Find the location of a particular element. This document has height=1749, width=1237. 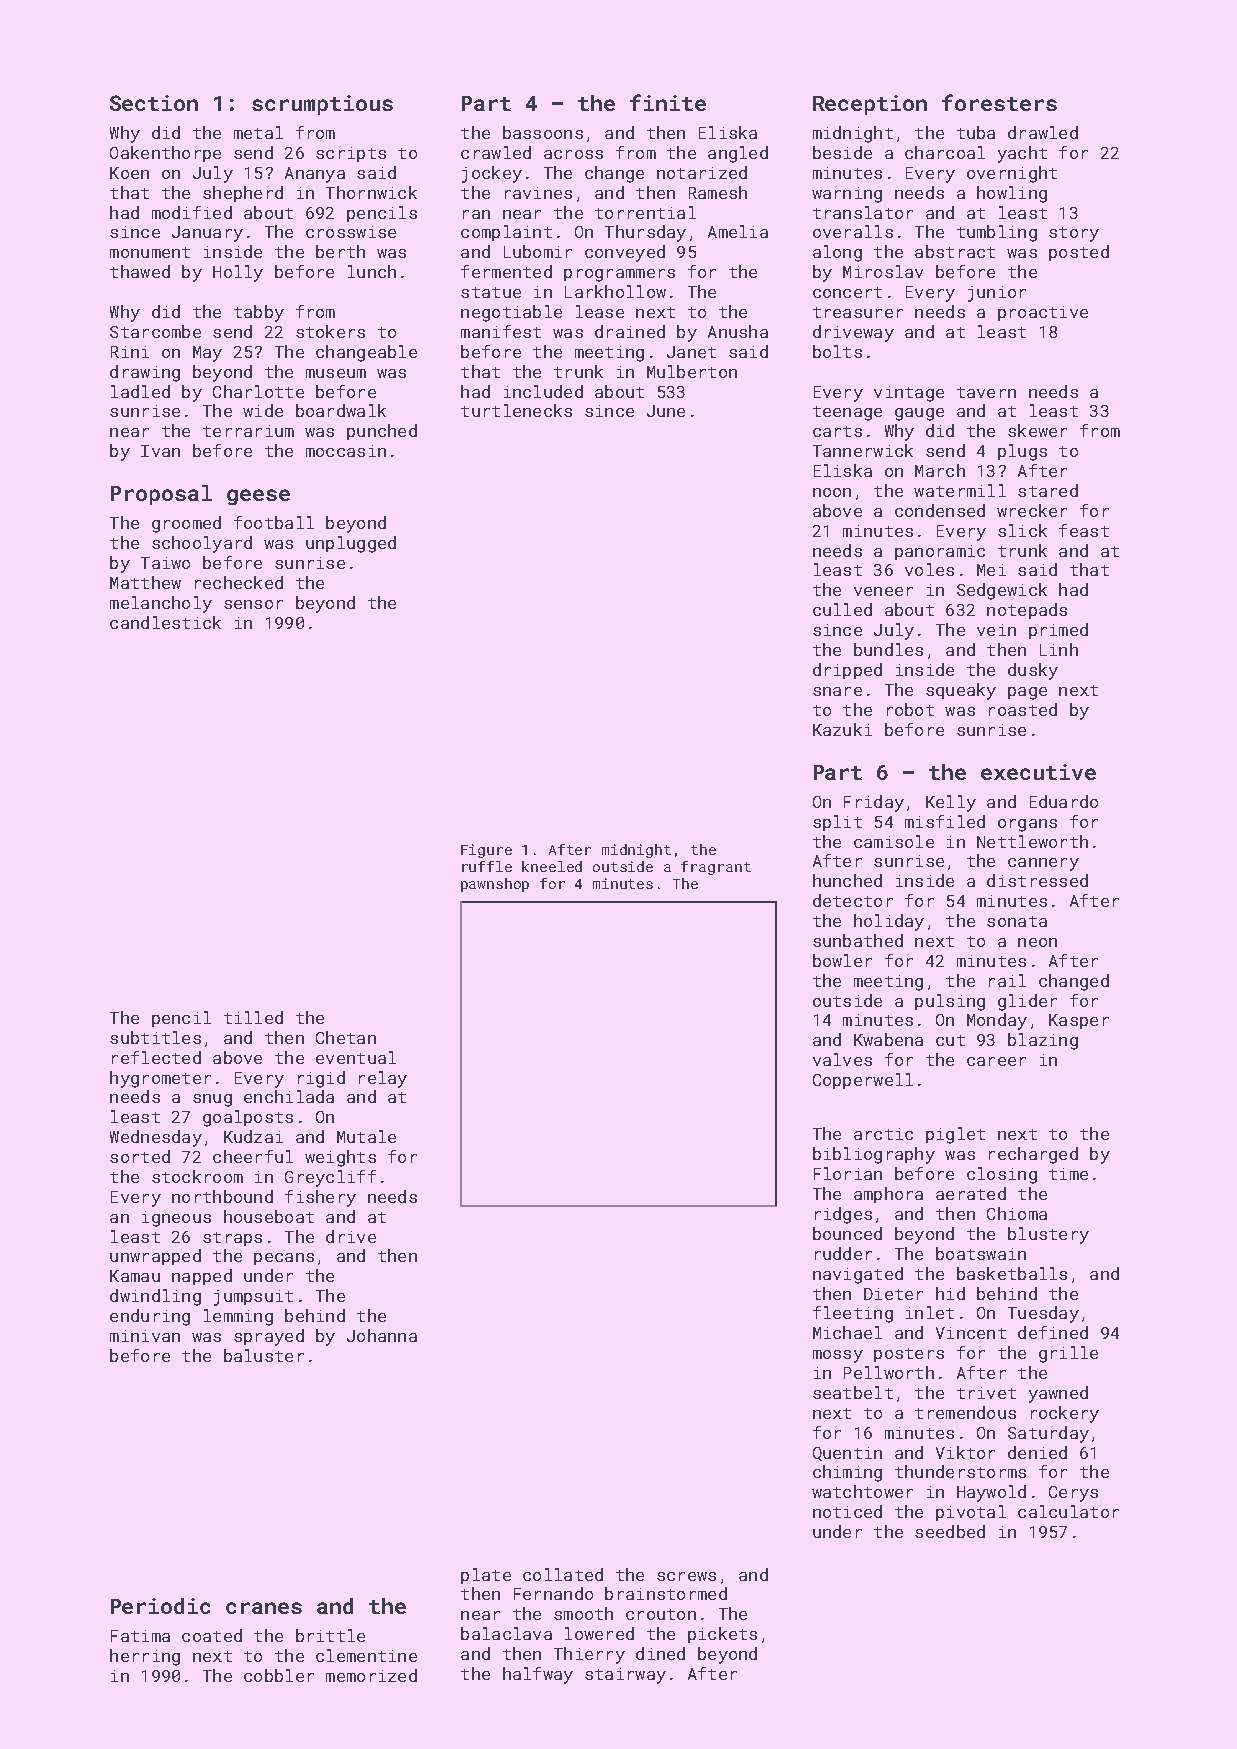

Johanna is located at coordinates (382, 1335).
